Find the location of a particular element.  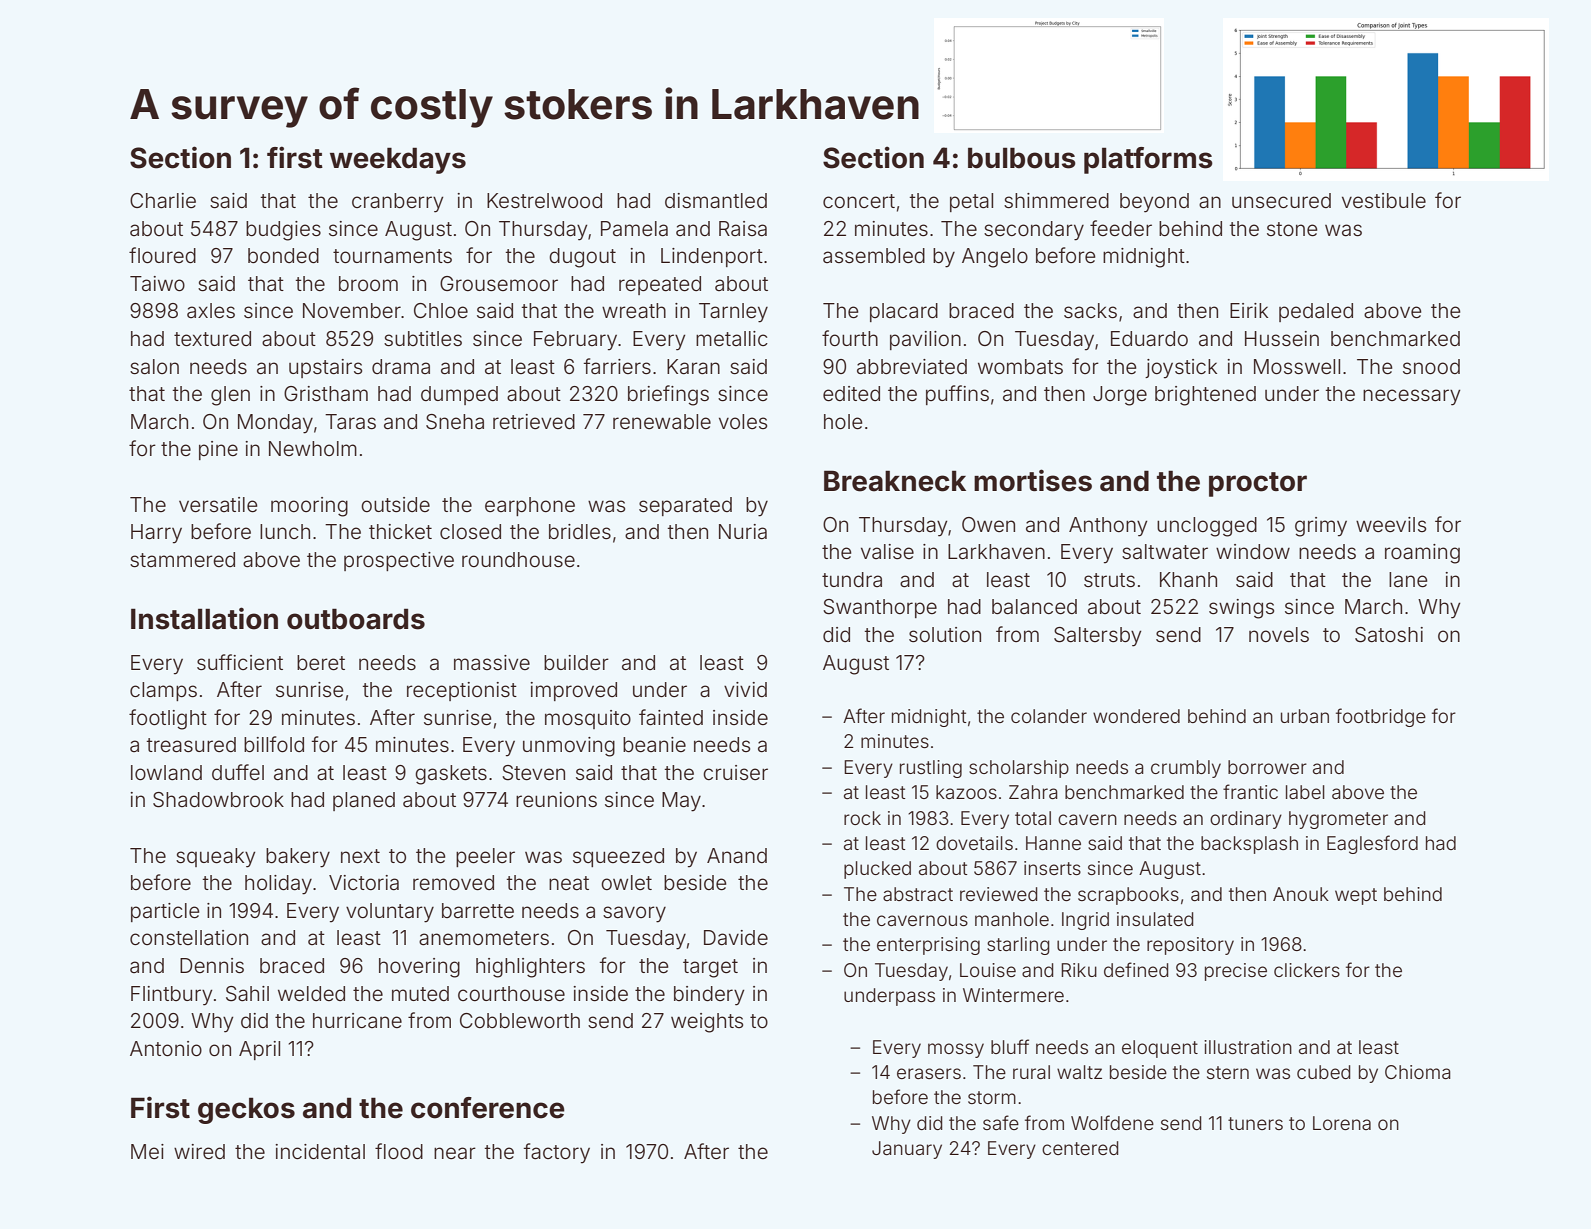

crumbly is located at coordinates (1186, 769).
